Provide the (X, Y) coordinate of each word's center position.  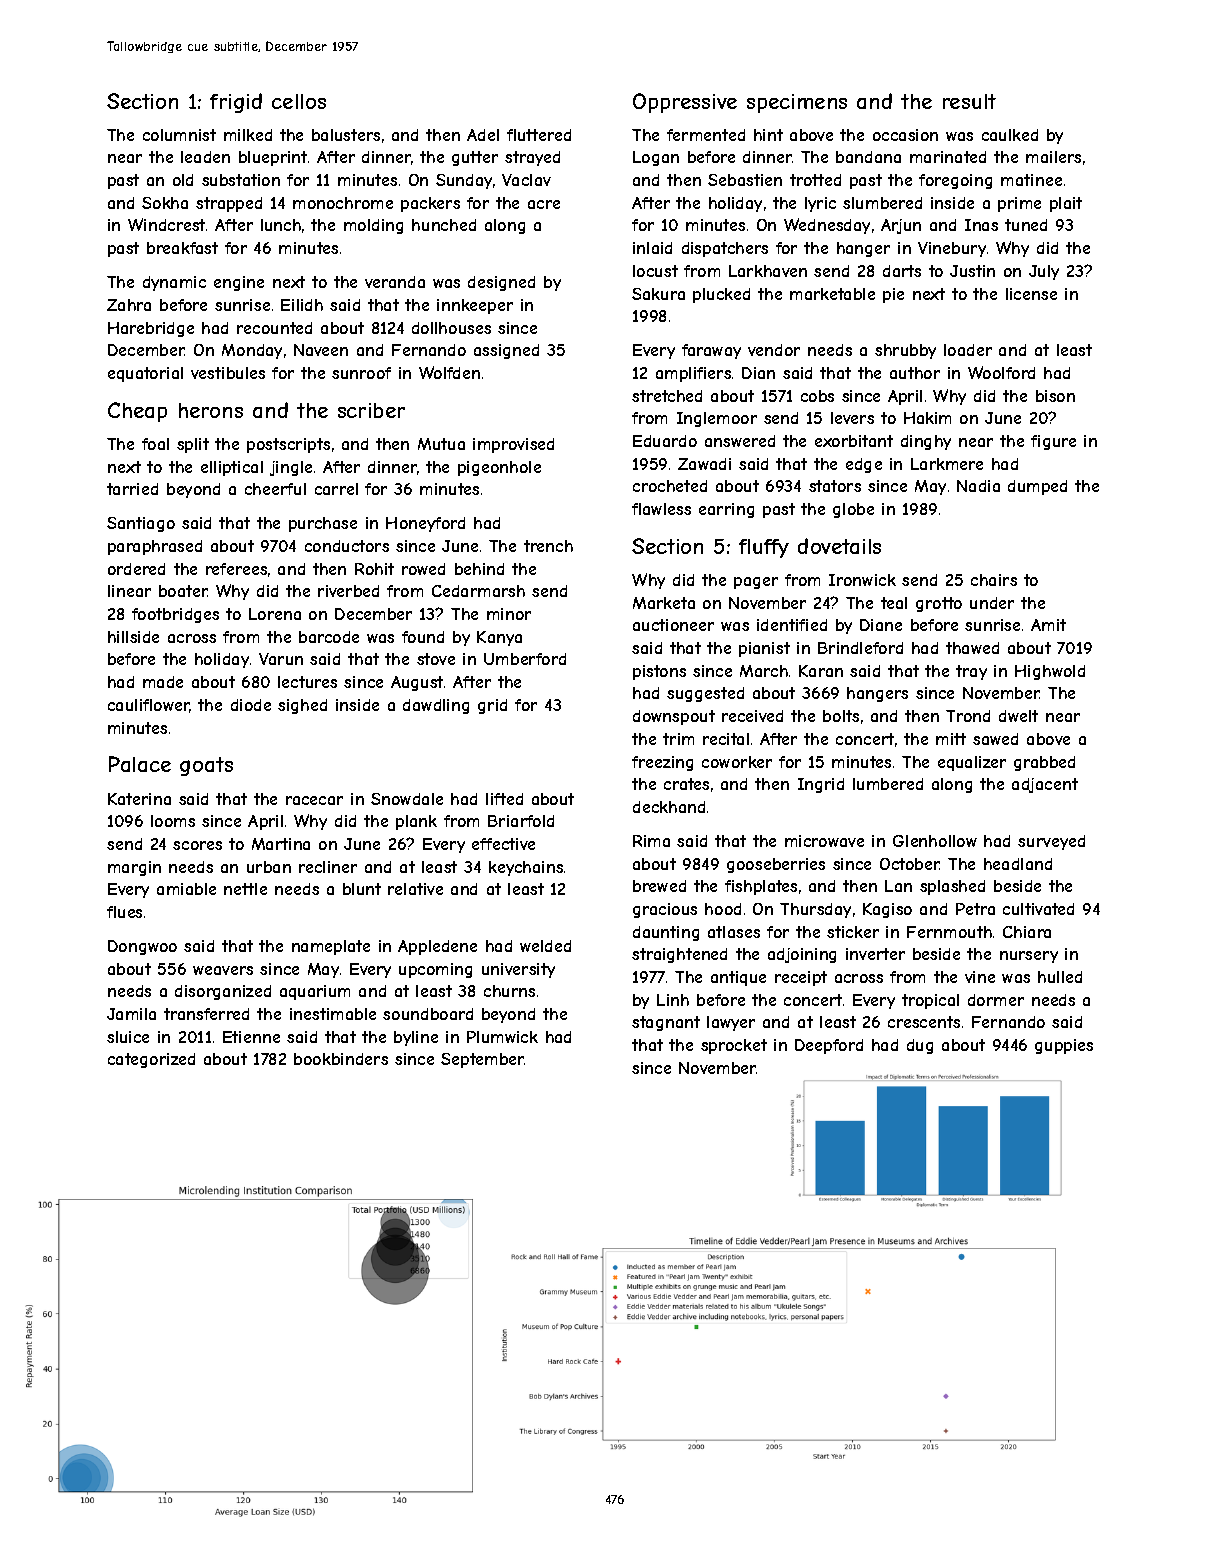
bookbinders (341, 1059)
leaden (205, 157)
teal (894, 603)
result (969, 101)
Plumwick (502, 1037)
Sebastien (745, 180)
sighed (302, 706)
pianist (764, 649)
